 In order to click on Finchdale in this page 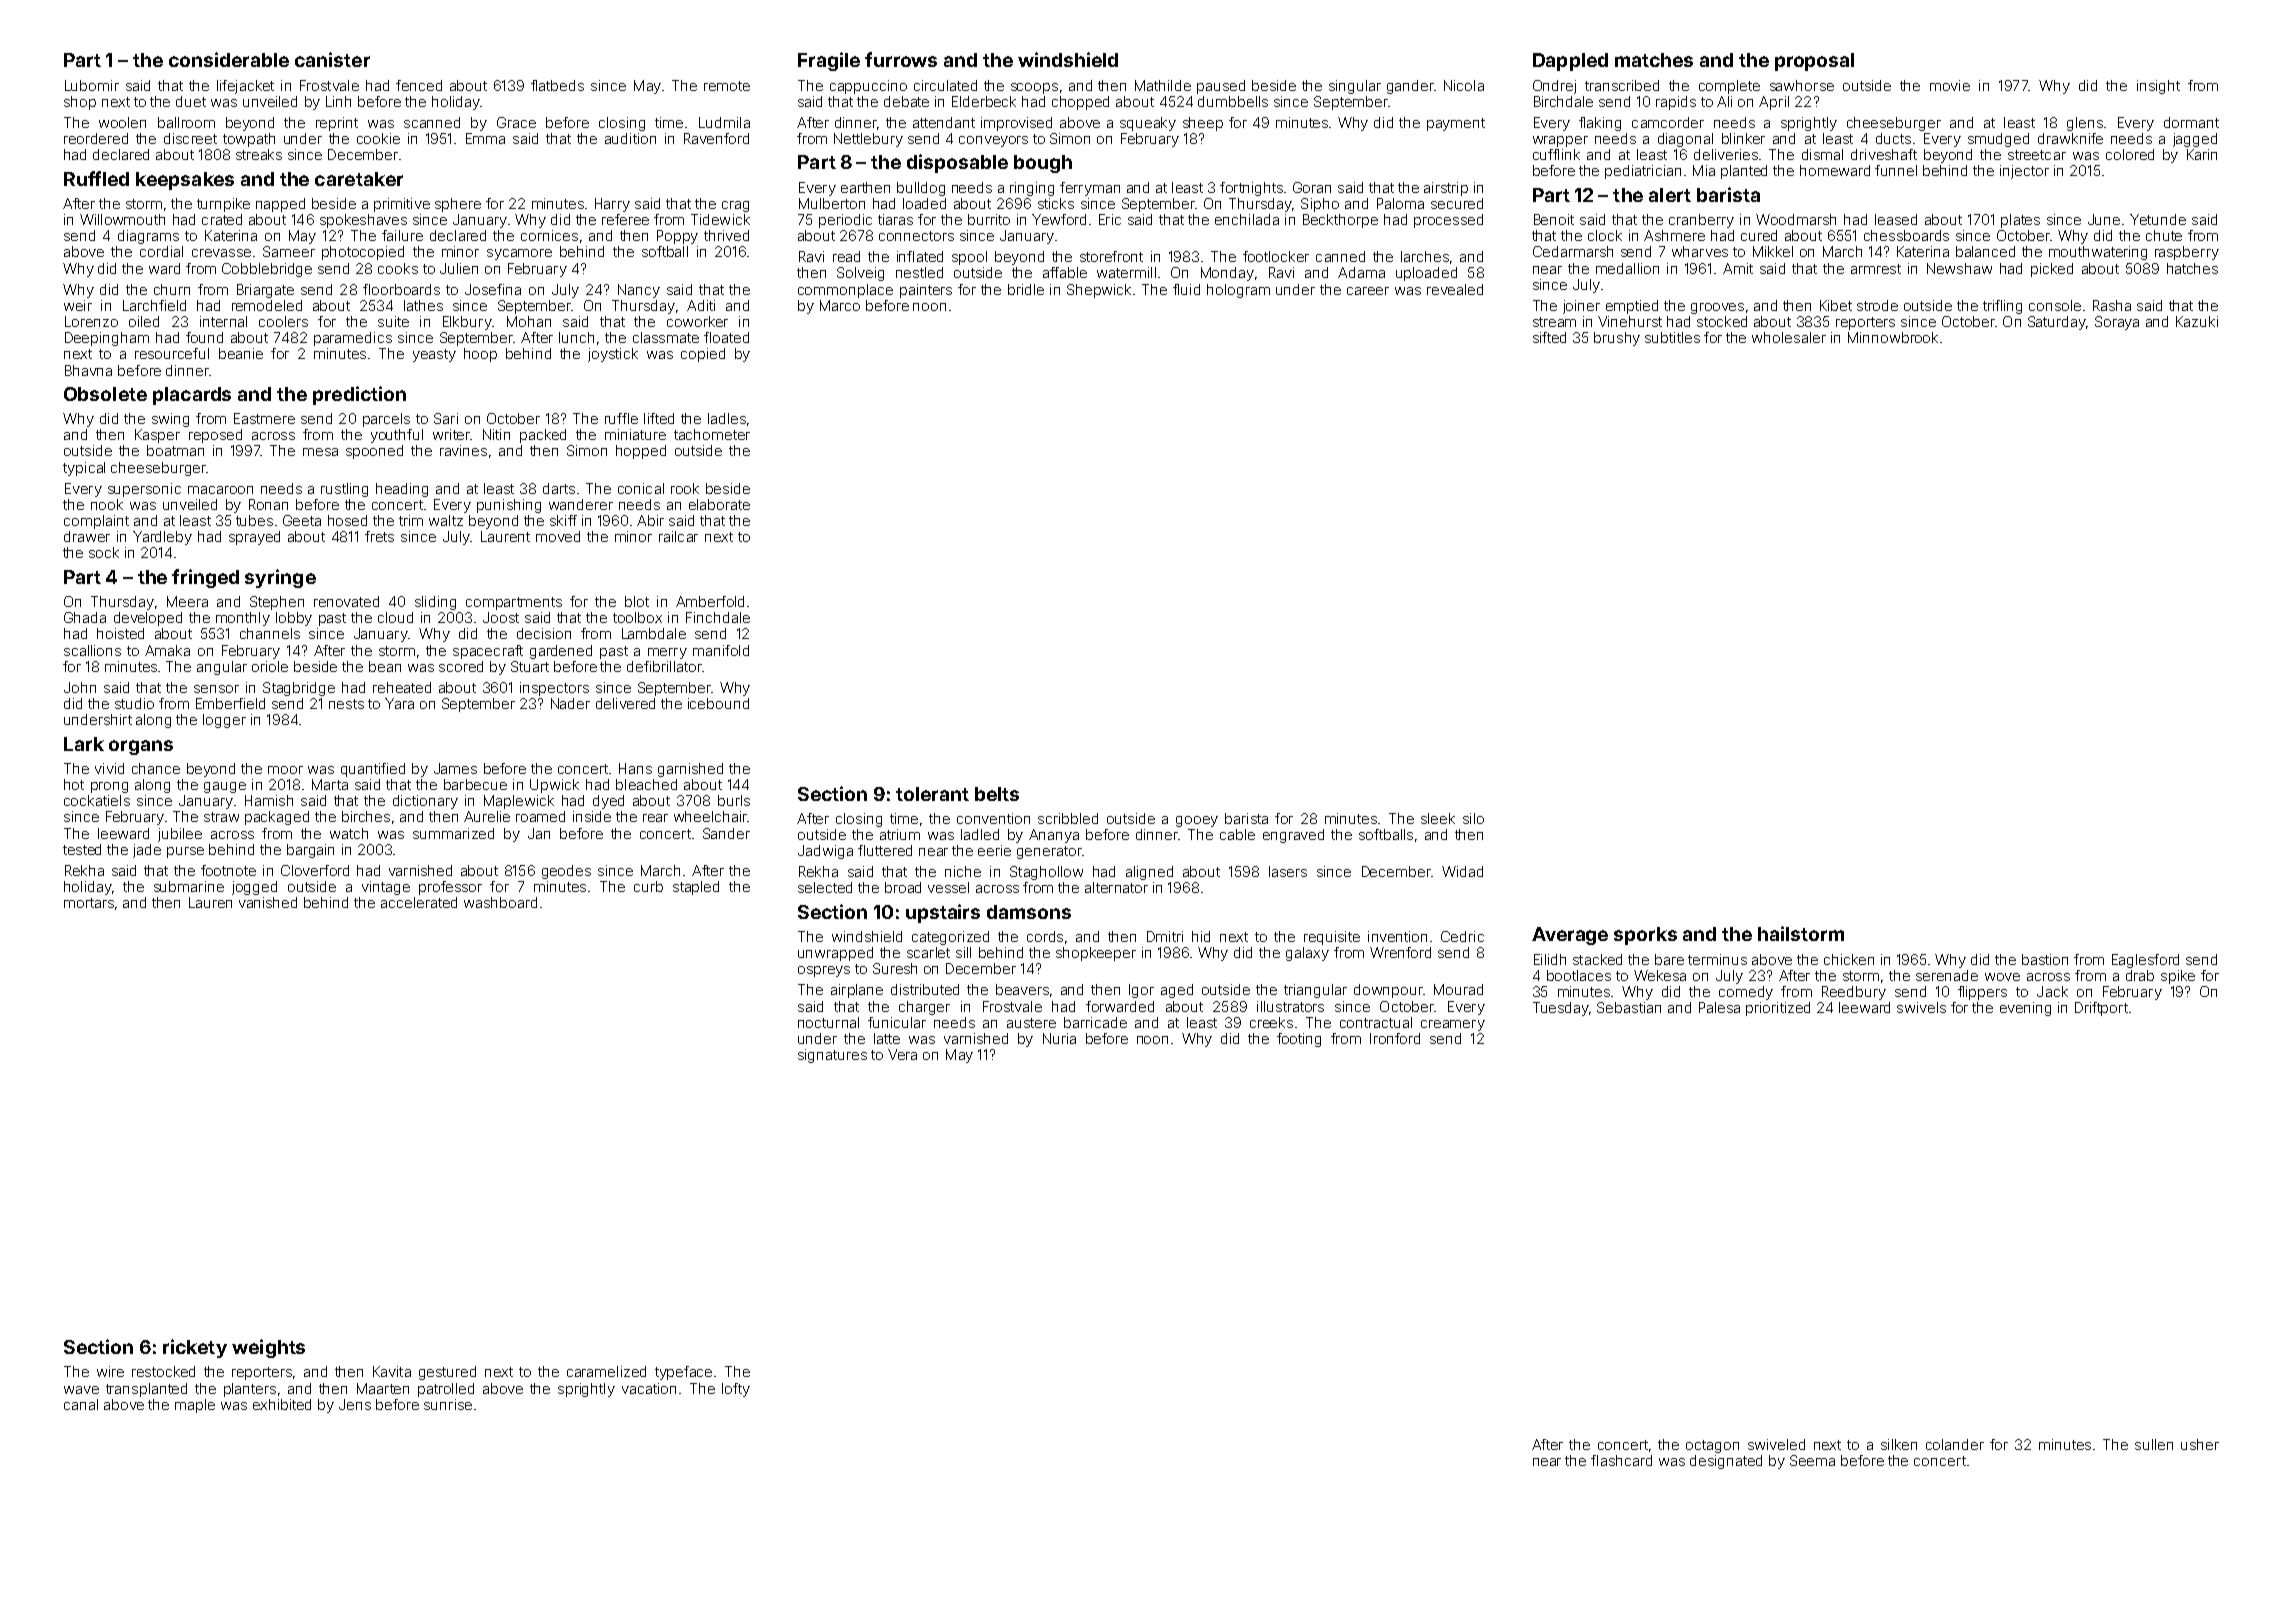, I will do `click(718, 617)`.
